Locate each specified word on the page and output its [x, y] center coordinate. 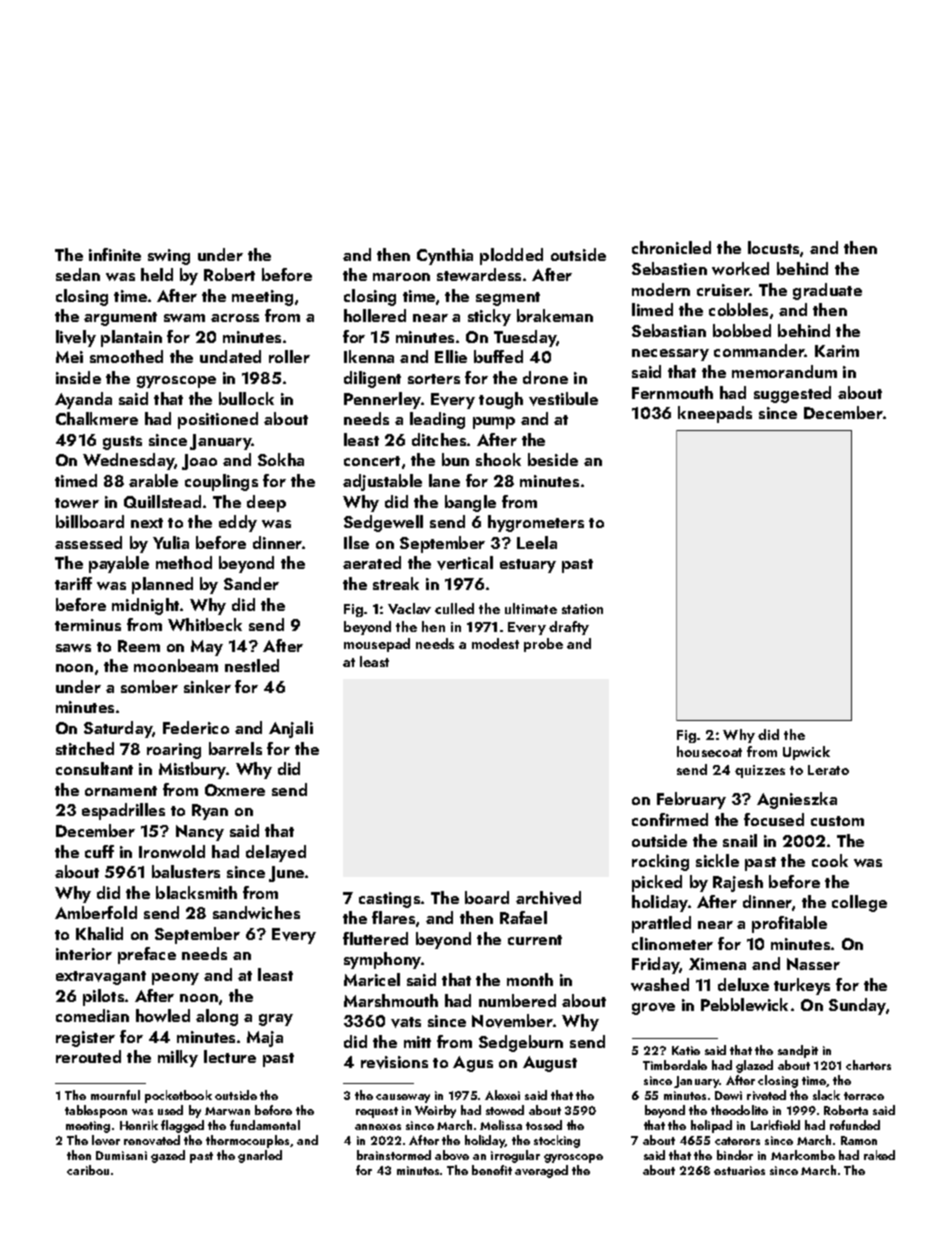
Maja [265, 1039]
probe [543, 645]
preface [147, 955]
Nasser [813, 964]
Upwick [806, 753]
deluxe [743, 984]
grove [653, 1009]
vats [406, 1022]
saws [73, 648]
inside [78, 377]
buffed [498, 356]
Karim [837, 351]
